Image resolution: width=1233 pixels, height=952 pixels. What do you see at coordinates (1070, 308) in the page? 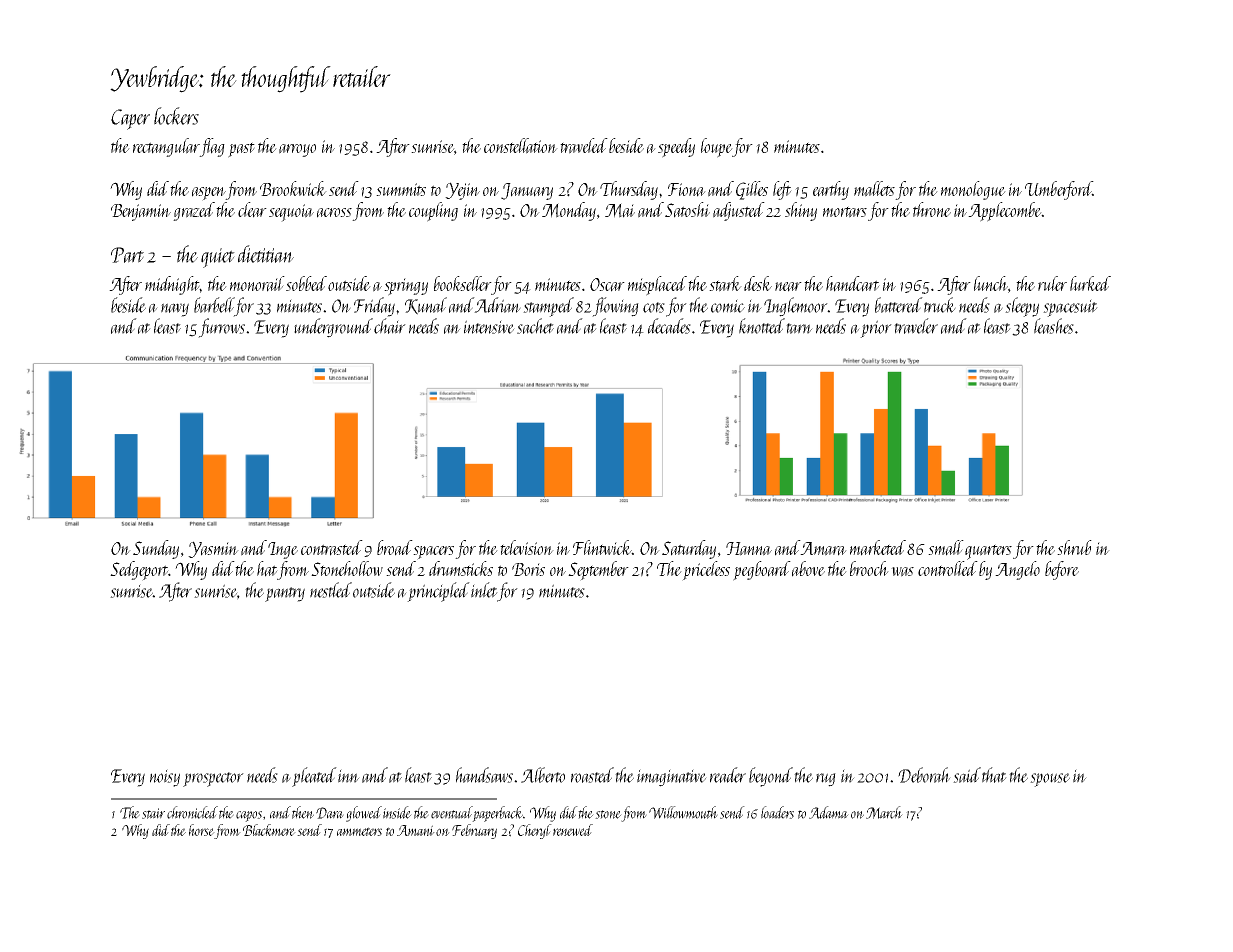
I see `spacesuit` at bounding box center [1070, 308].
